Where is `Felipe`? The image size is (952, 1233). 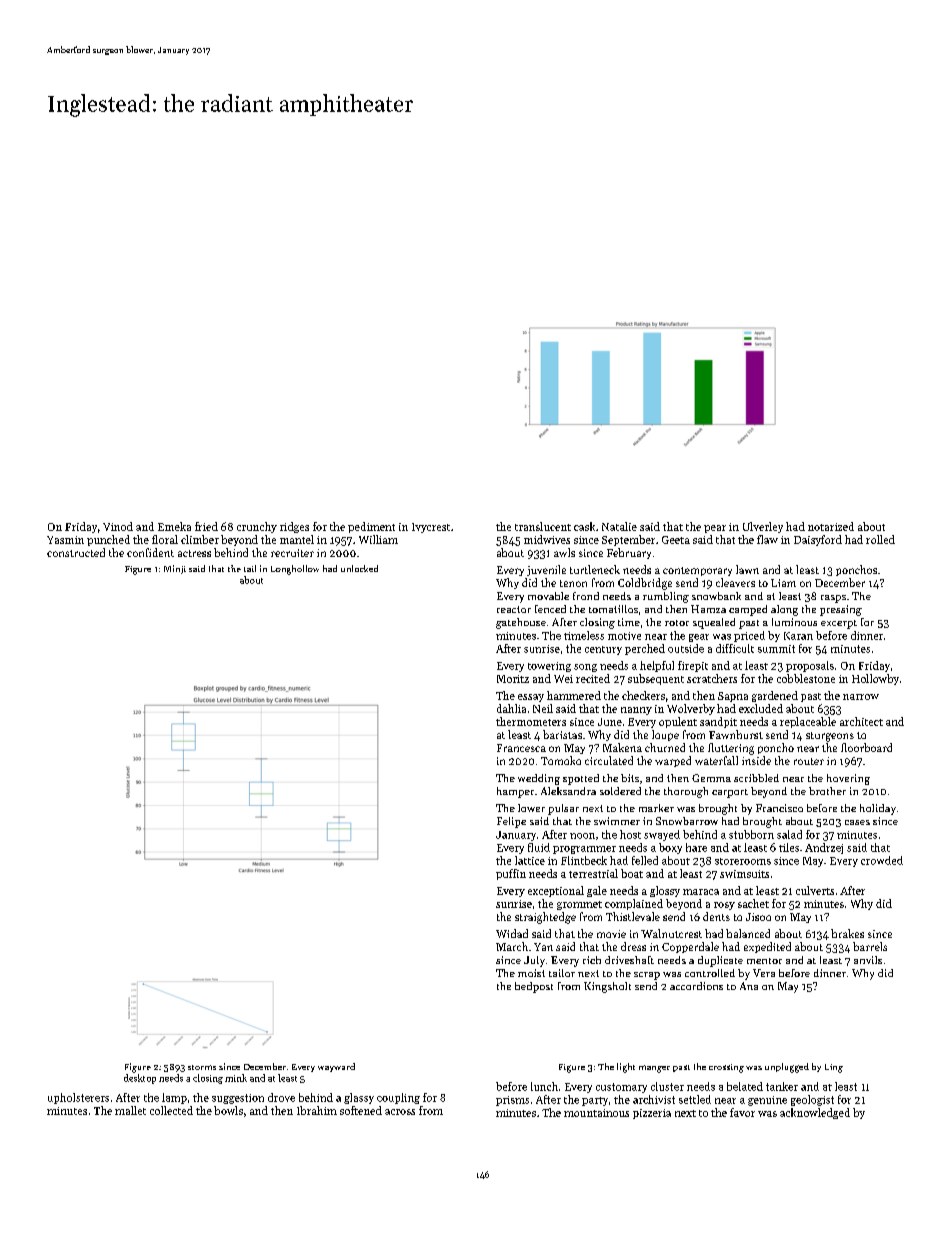 Felipe is located at coordinates (511, 822).
